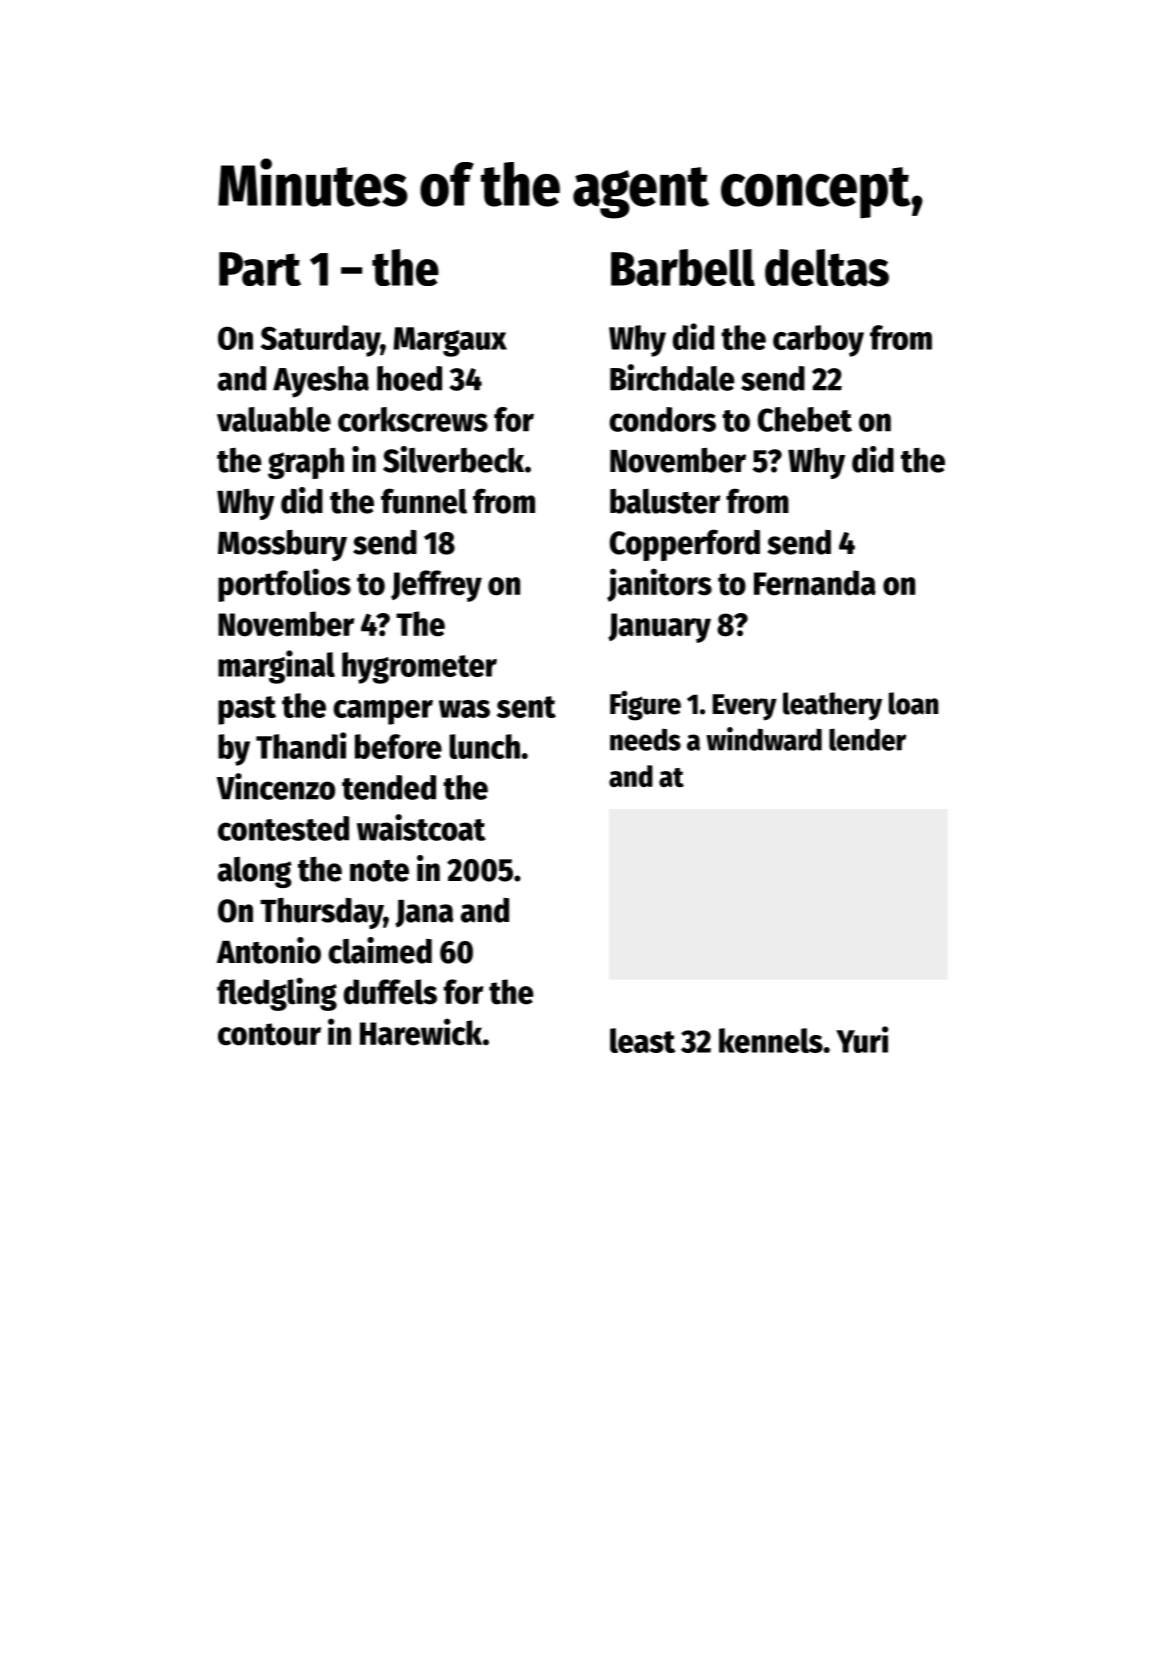  I want to click on Fernanda, so click(815, 583).
